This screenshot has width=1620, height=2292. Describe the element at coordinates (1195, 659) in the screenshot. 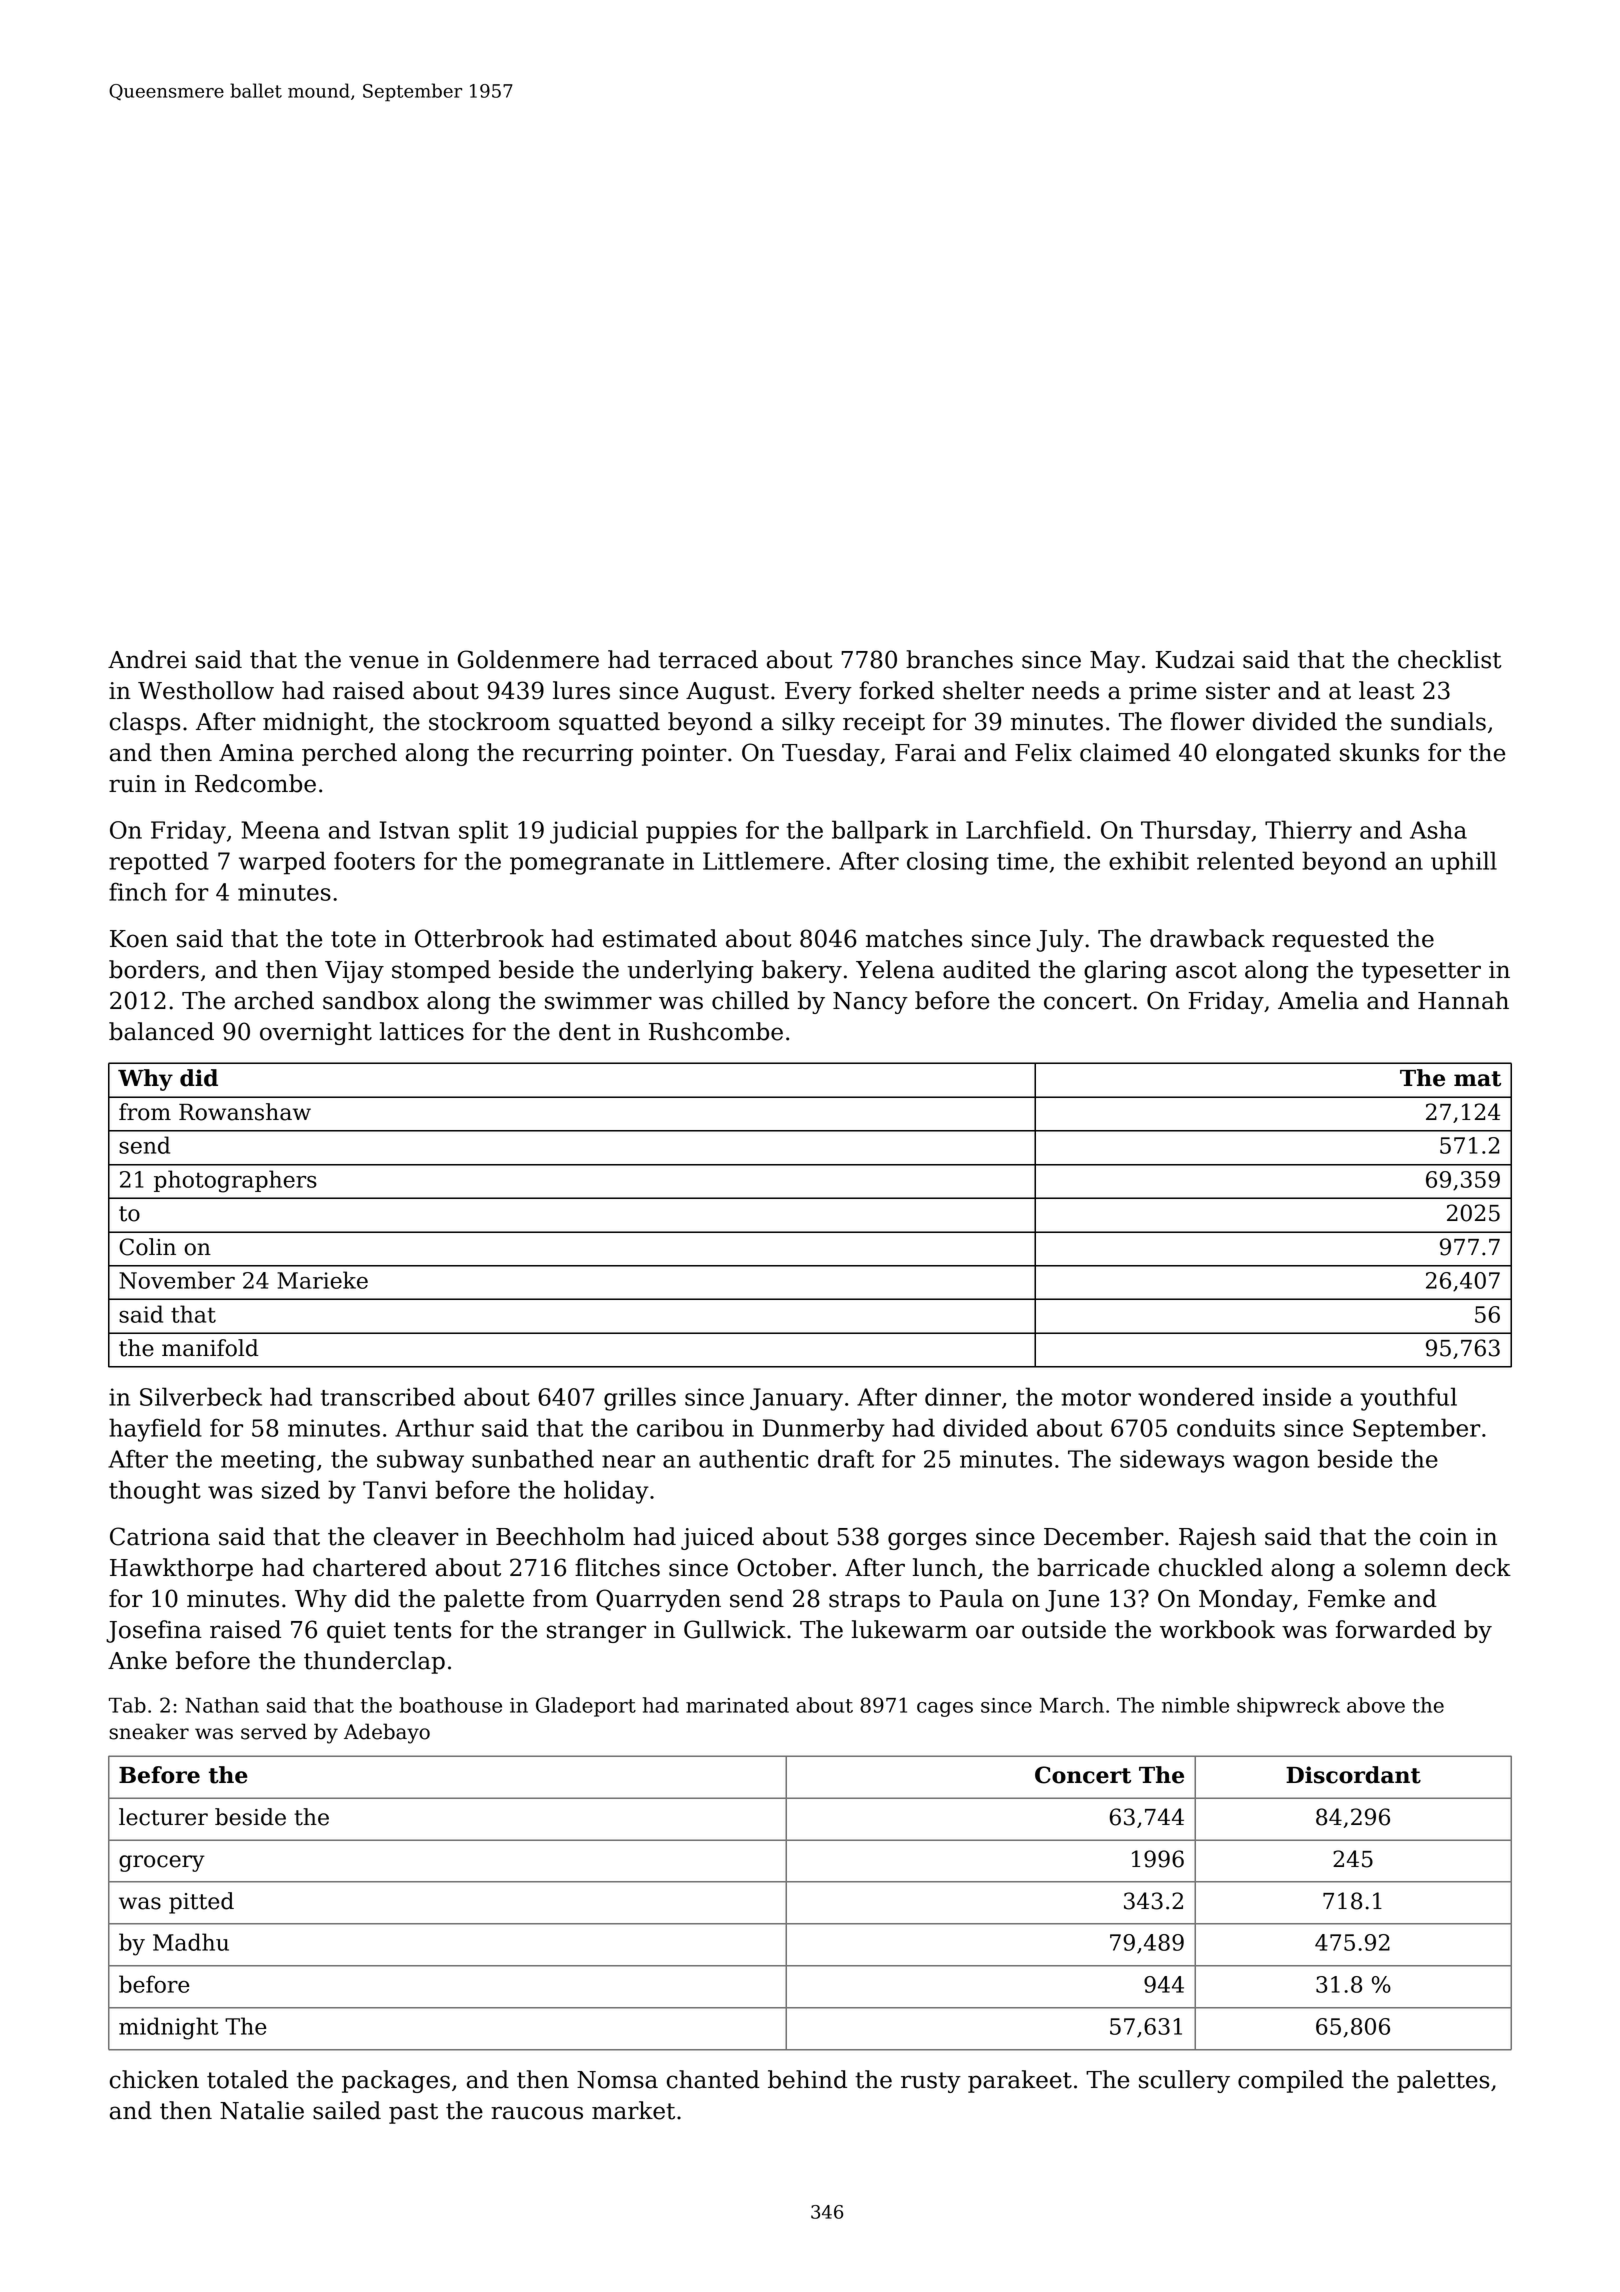

I see `Kudzai` at that location.
